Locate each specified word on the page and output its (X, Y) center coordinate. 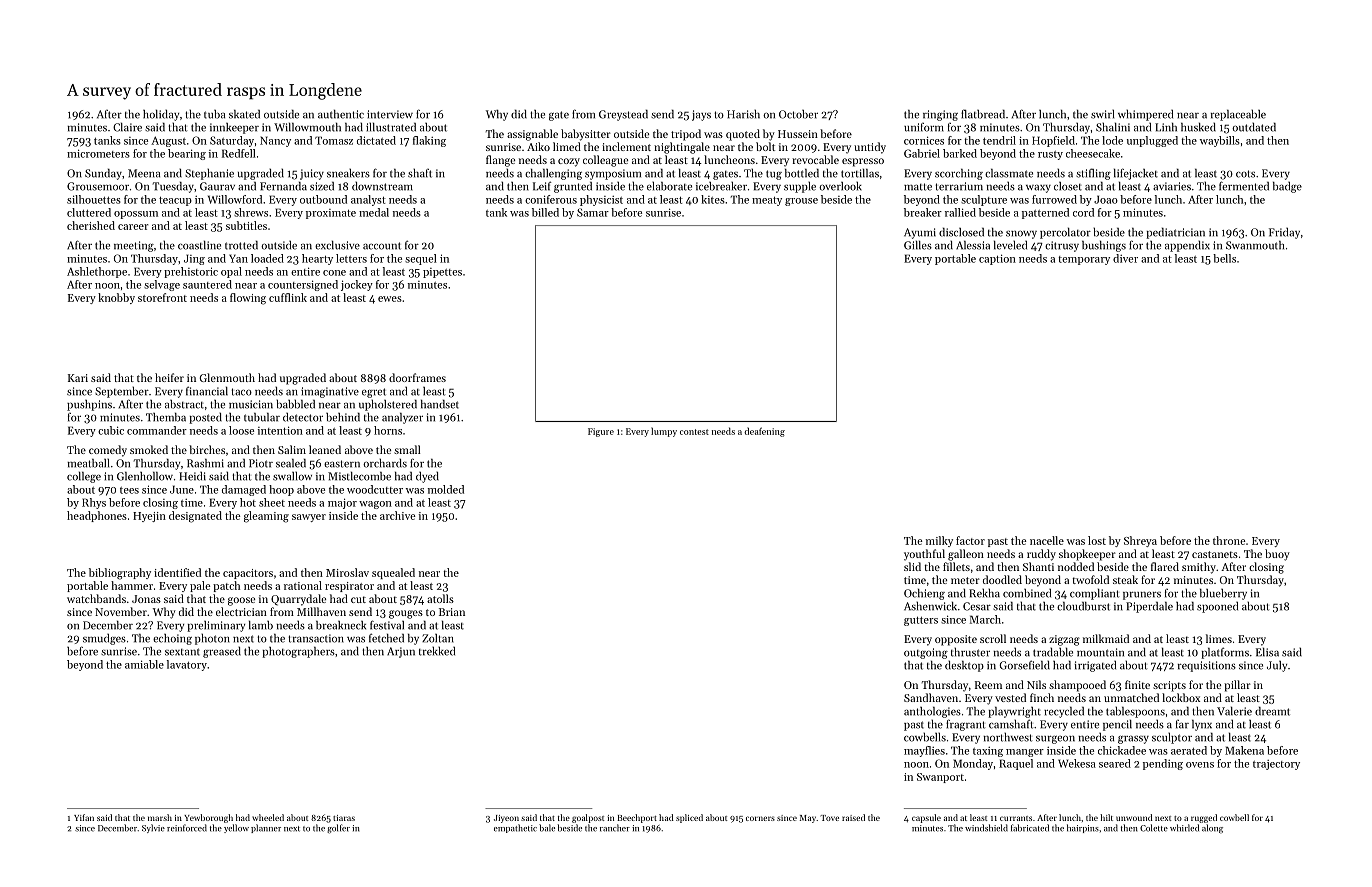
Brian (452, 612)
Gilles (918, 245)
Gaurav (217, 186)
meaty (767, 201)
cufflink (288, 297)
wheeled (268, 817)
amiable (144, 664)
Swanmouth (1255, 245)
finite (1137, 684)
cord (1083, 212)
